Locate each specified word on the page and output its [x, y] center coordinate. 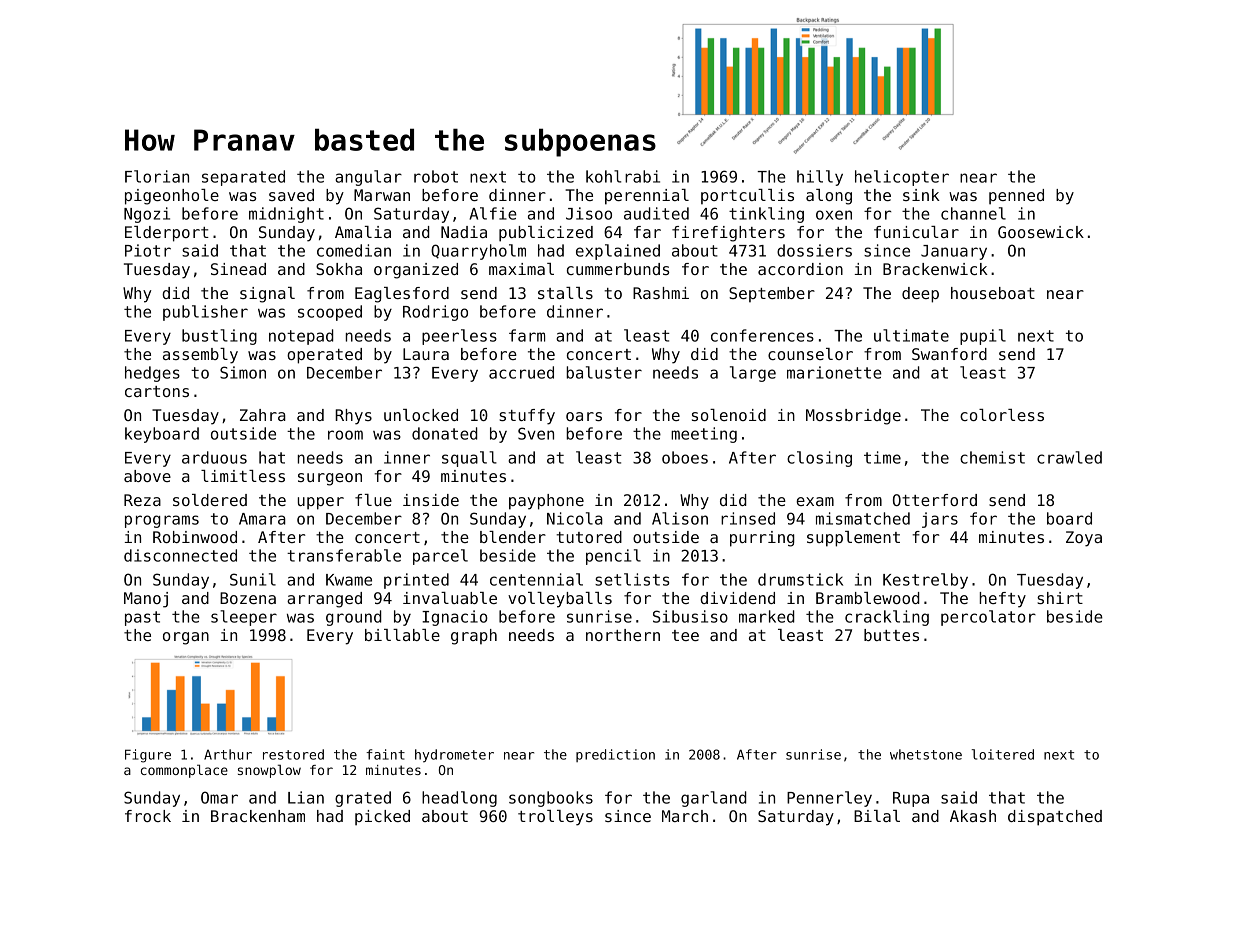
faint [385, 754]
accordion [800, 269]
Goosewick [1041, 232]
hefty [1003, 600]
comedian [354, 250]
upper [321, 503]
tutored [589, 537]
